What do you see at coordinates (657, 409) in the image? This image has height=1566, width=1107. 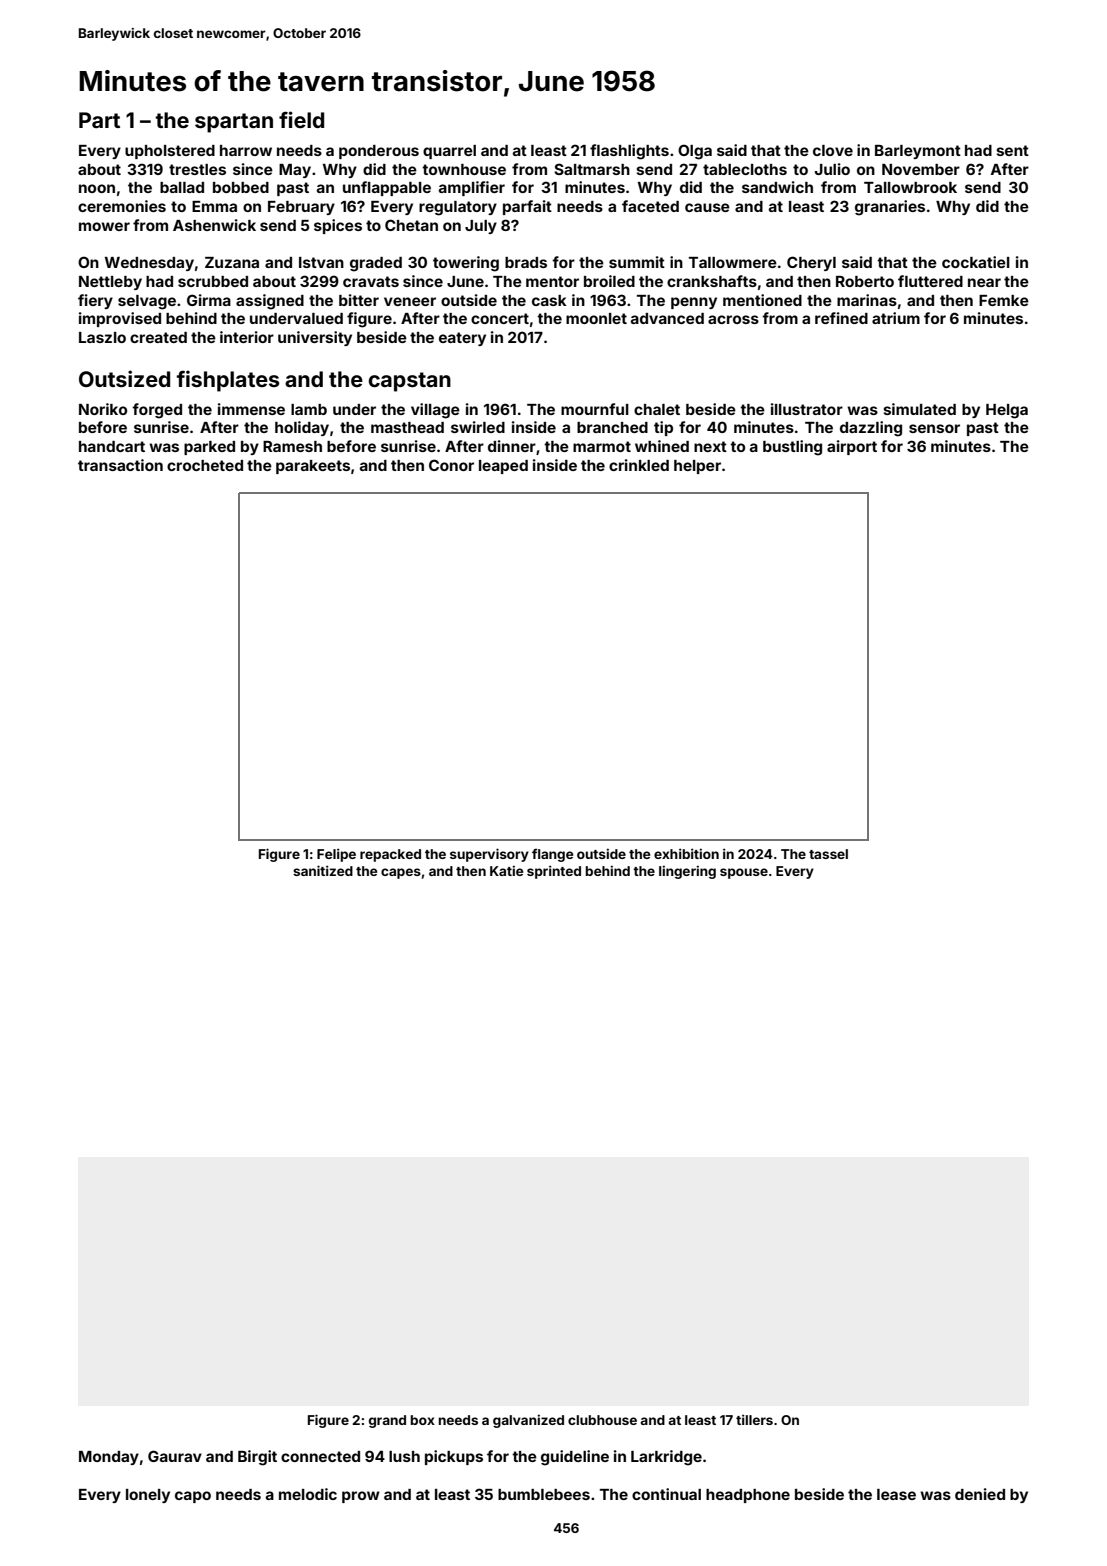 I see `chalet` at bounding box center [657, 409].
